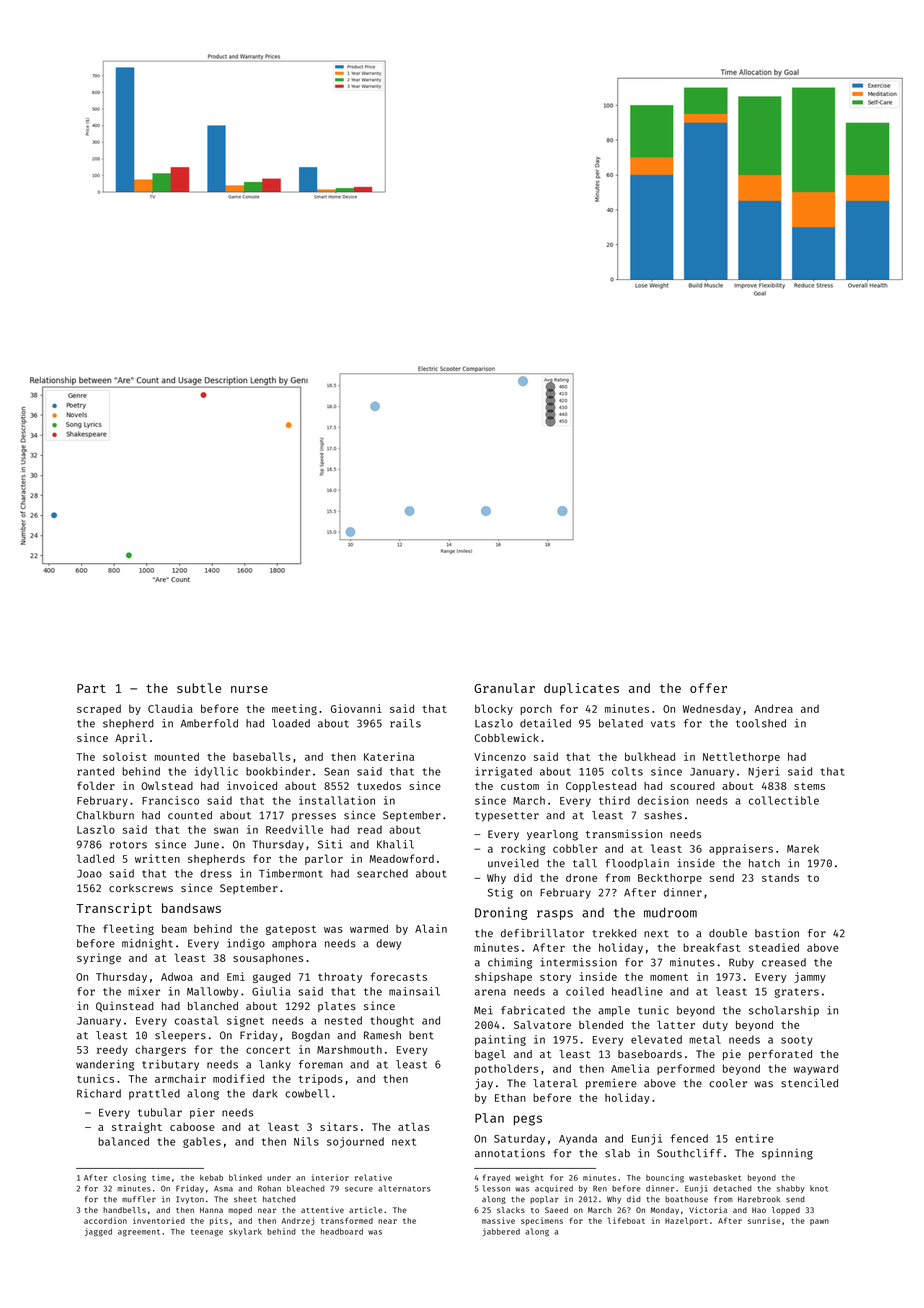  I want to click on stands, so click(780, 878).
